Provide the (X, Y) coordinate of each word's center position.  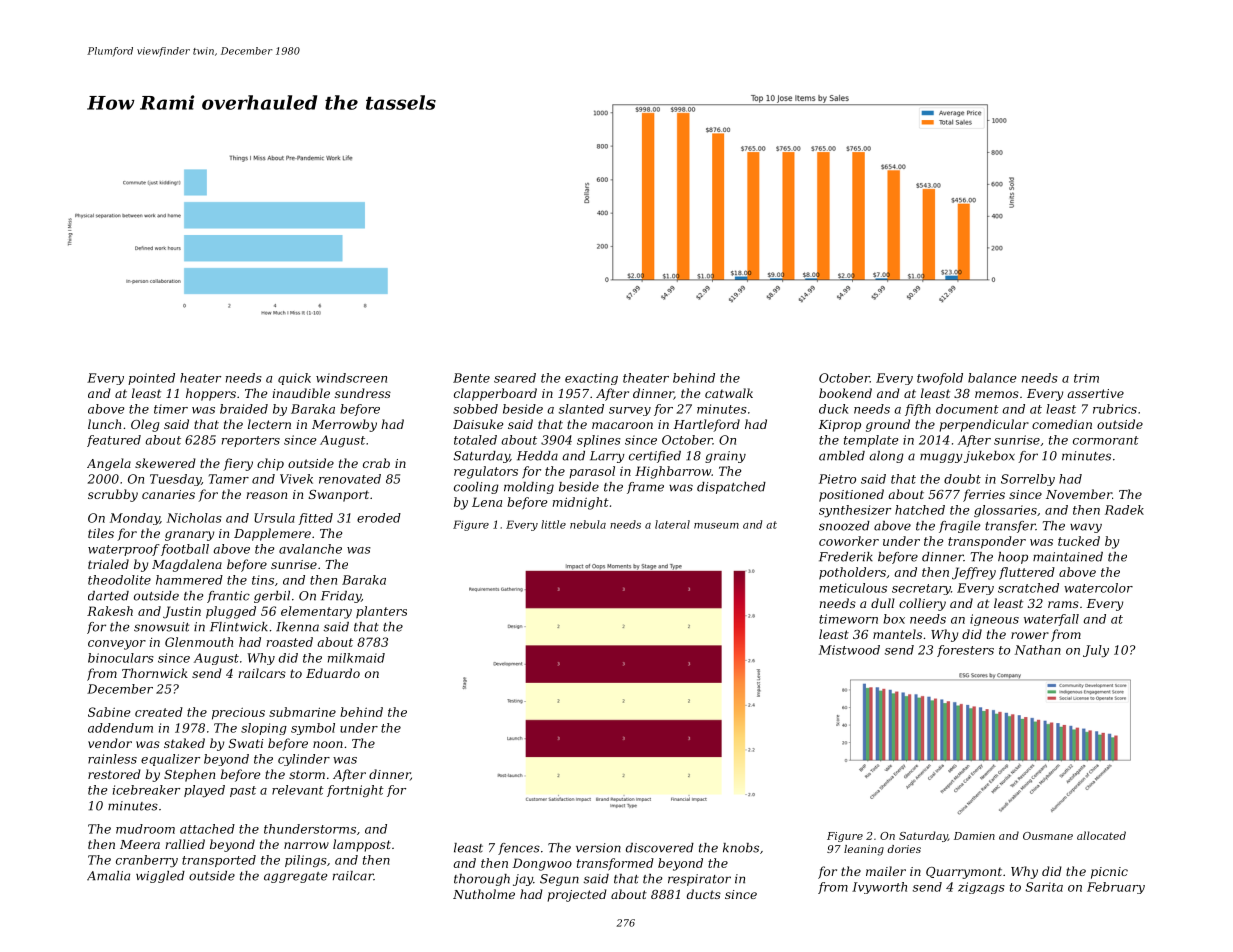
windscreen (351, 378)
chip (270, 464)
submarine (302, 712)
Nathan (1038, 650)
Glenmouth (199, 642)
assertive (1095, 393)
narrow (306, 845)
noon (328, 744)
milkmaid (356, 658)
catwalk (729, 393)
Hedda (537, 456)
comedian (1062, 424)
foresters (965, 651)
